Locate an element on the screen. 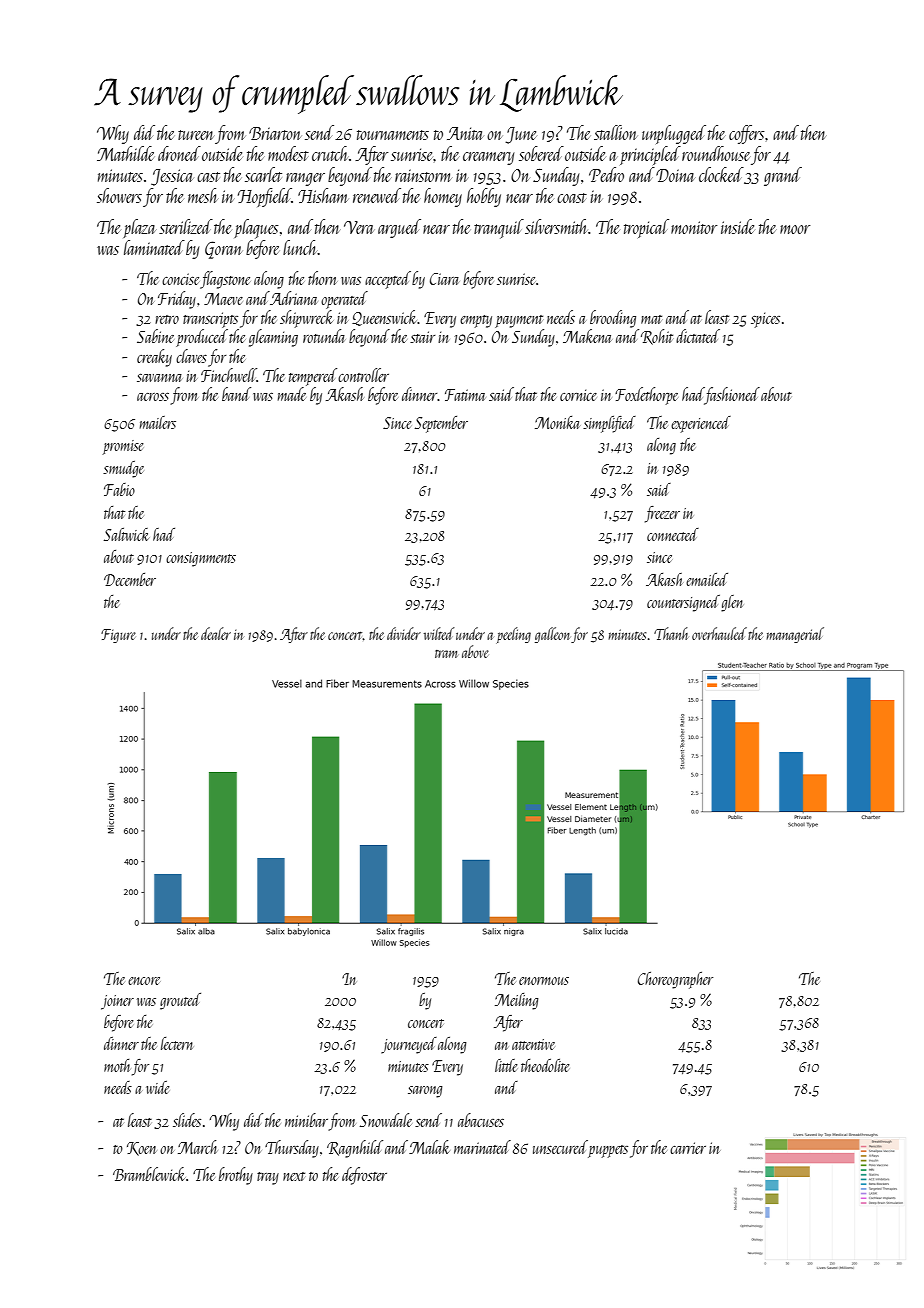 Image resolution: width=924 pixels, height=1308 pixels. Mathilde is located at coordinates (125, 153).
